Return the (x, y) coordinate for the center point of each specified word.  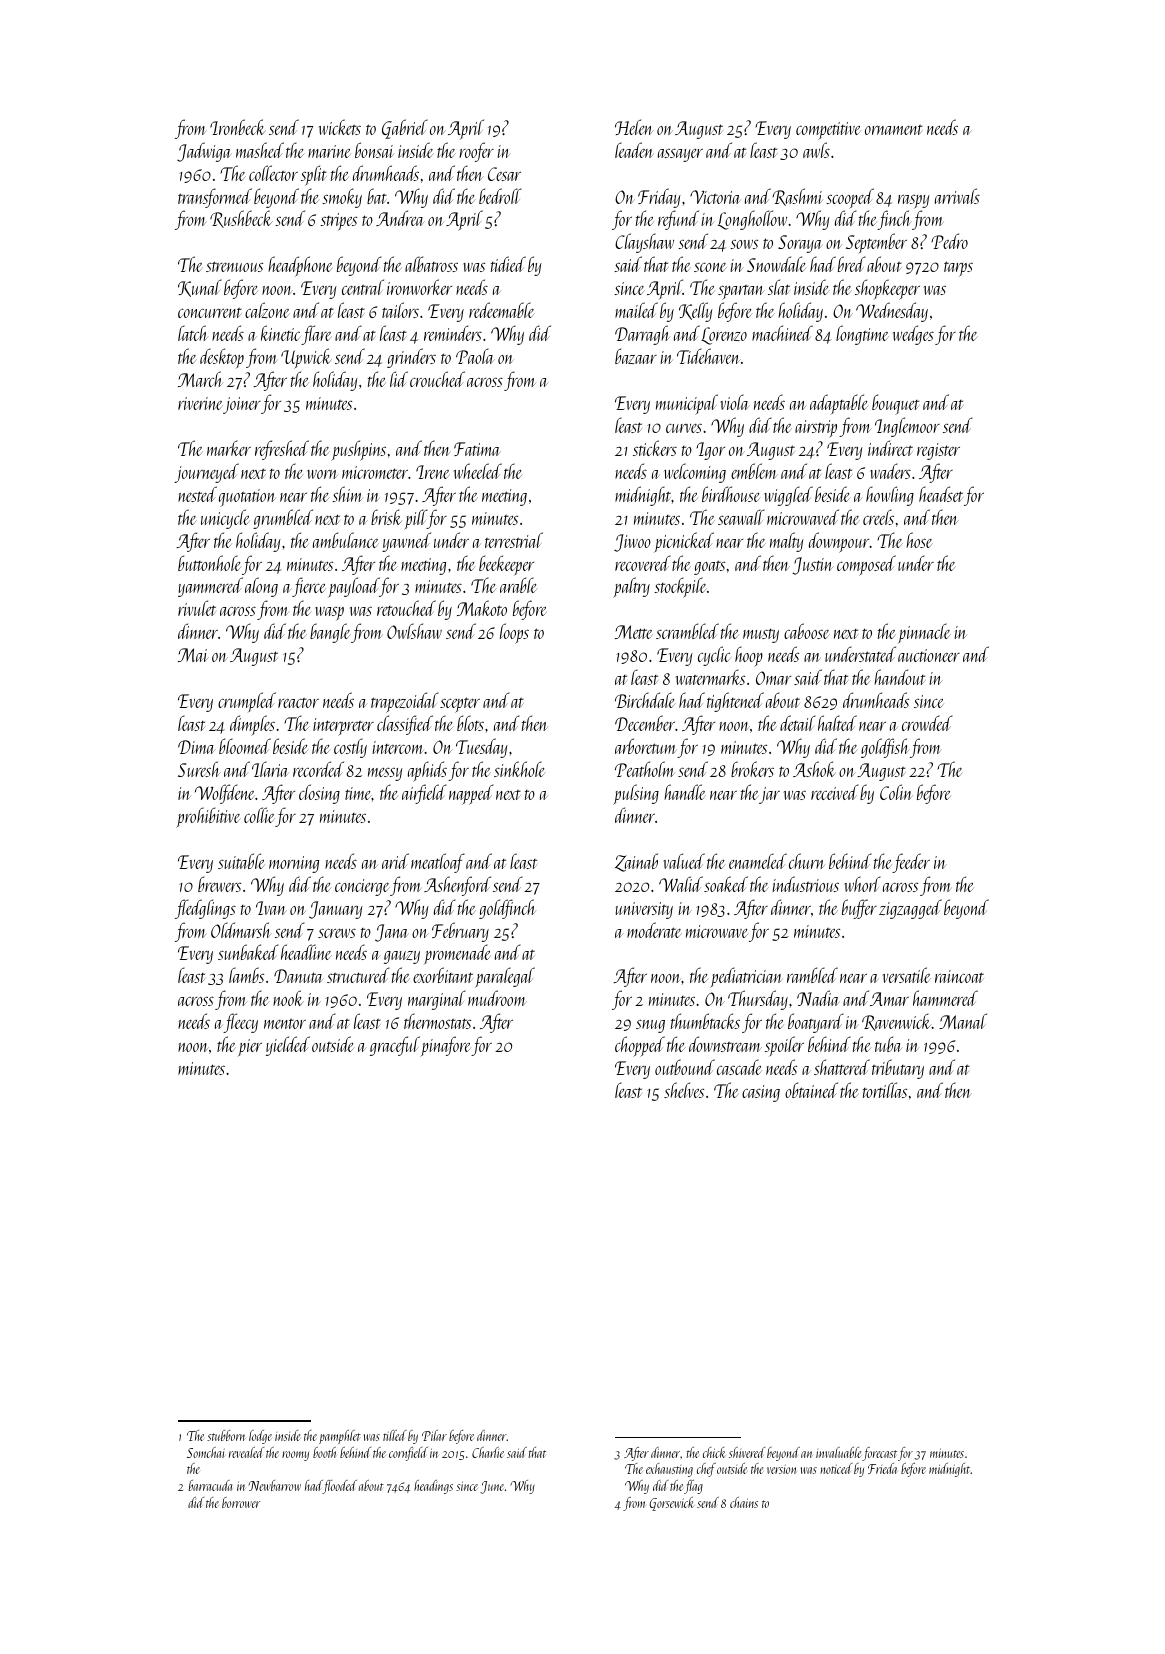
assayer (680, 155)
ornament (894, 130)
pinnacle (924, 633)
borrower (241, 1502)
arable (518, 585)
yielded (288, 1046)
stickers (655, 448)
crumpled (247, 702)
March (200, 379)
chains (744, 1502)
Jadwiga (204, 152)
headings (433, 1487)
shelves (684, 1090)
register (938, 451)
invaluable (839, 1452)
